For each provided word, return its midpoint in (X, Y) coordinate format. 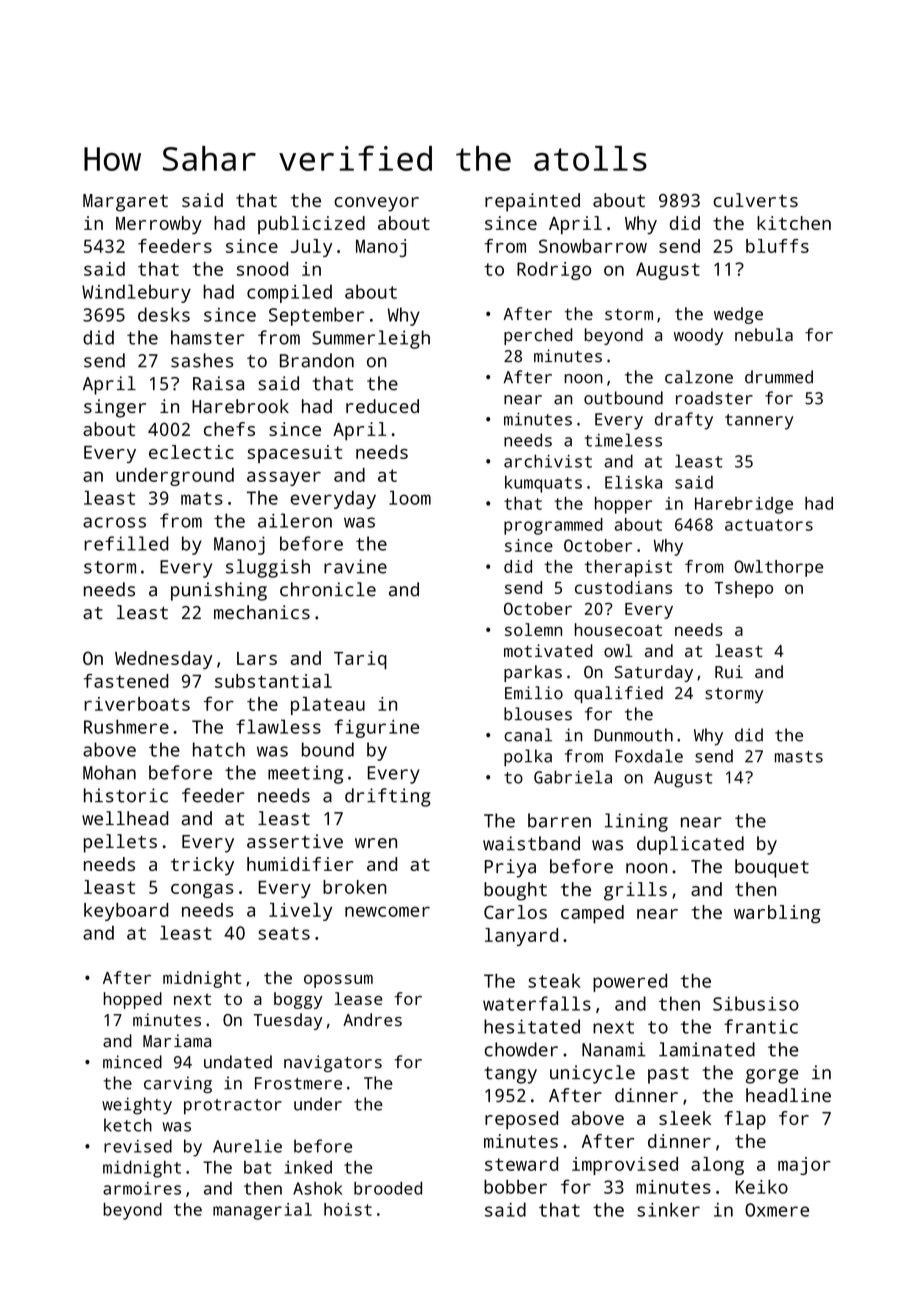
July (311, 248)
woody (698, 336)
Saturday (654, 673)
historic (126, 795)
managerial (262, 1211)
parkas (533, 673)
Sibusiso (756, 1003)
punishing (219, 591)
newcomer (387, 911)
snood (262, 269)
